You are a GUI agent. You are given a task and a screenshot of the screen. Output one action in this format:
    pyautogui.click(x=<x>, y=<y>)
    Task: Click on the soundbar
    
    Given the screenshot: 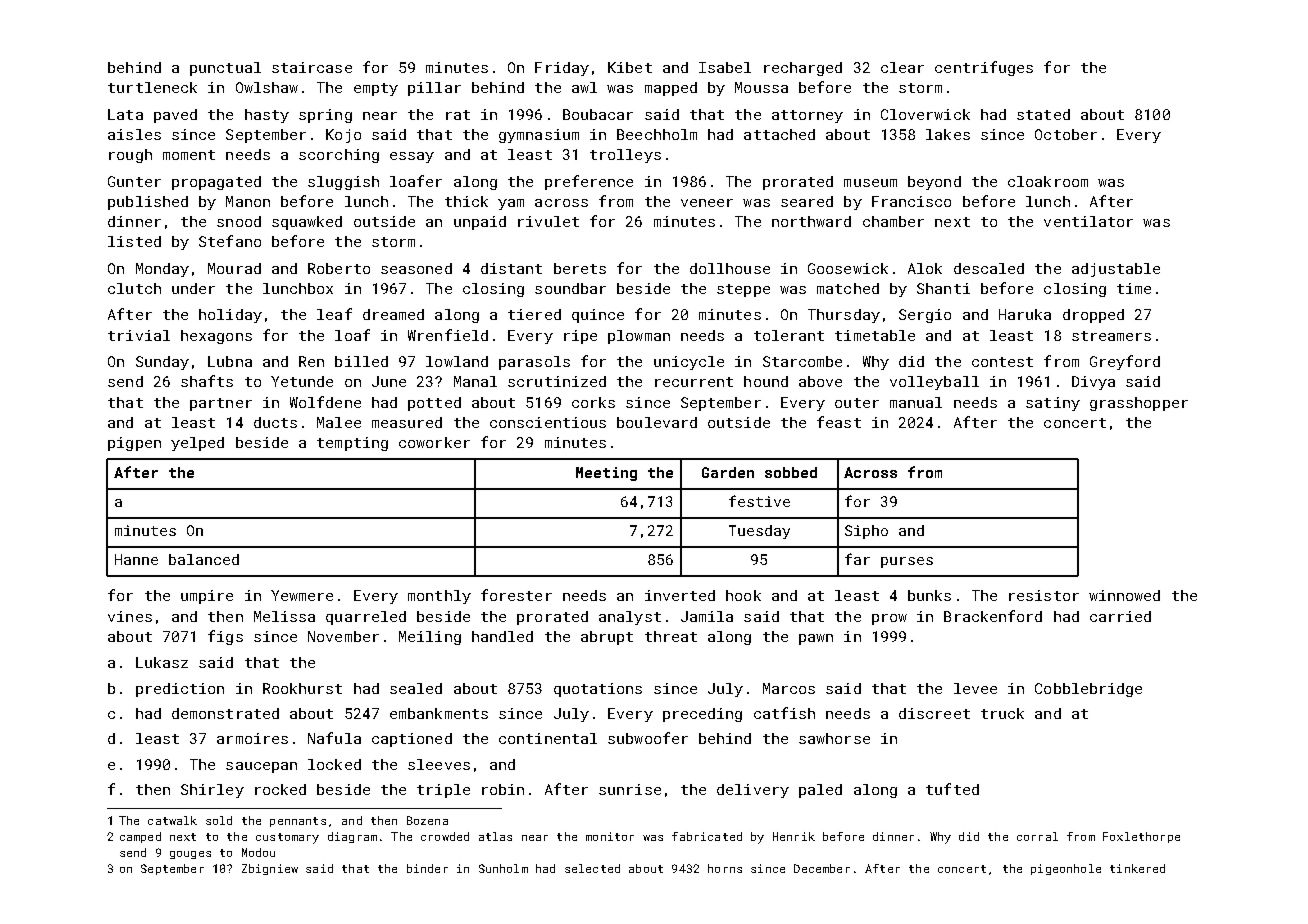 What is the action you would take?
    pyautogui.click(x=570, y=288)
